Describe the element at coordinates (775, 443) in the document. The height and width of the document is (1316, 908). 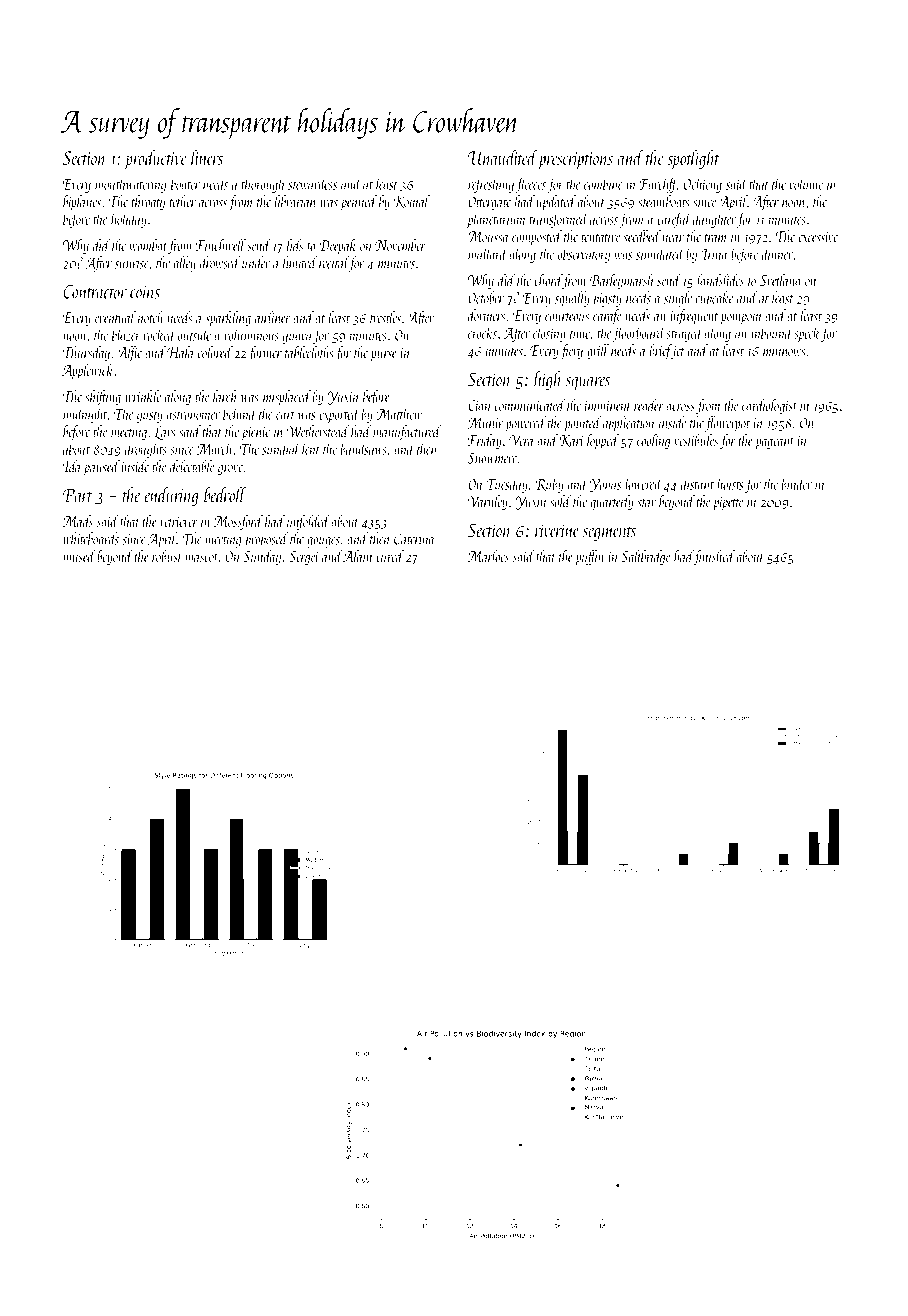
I see `pageant` at that location.
